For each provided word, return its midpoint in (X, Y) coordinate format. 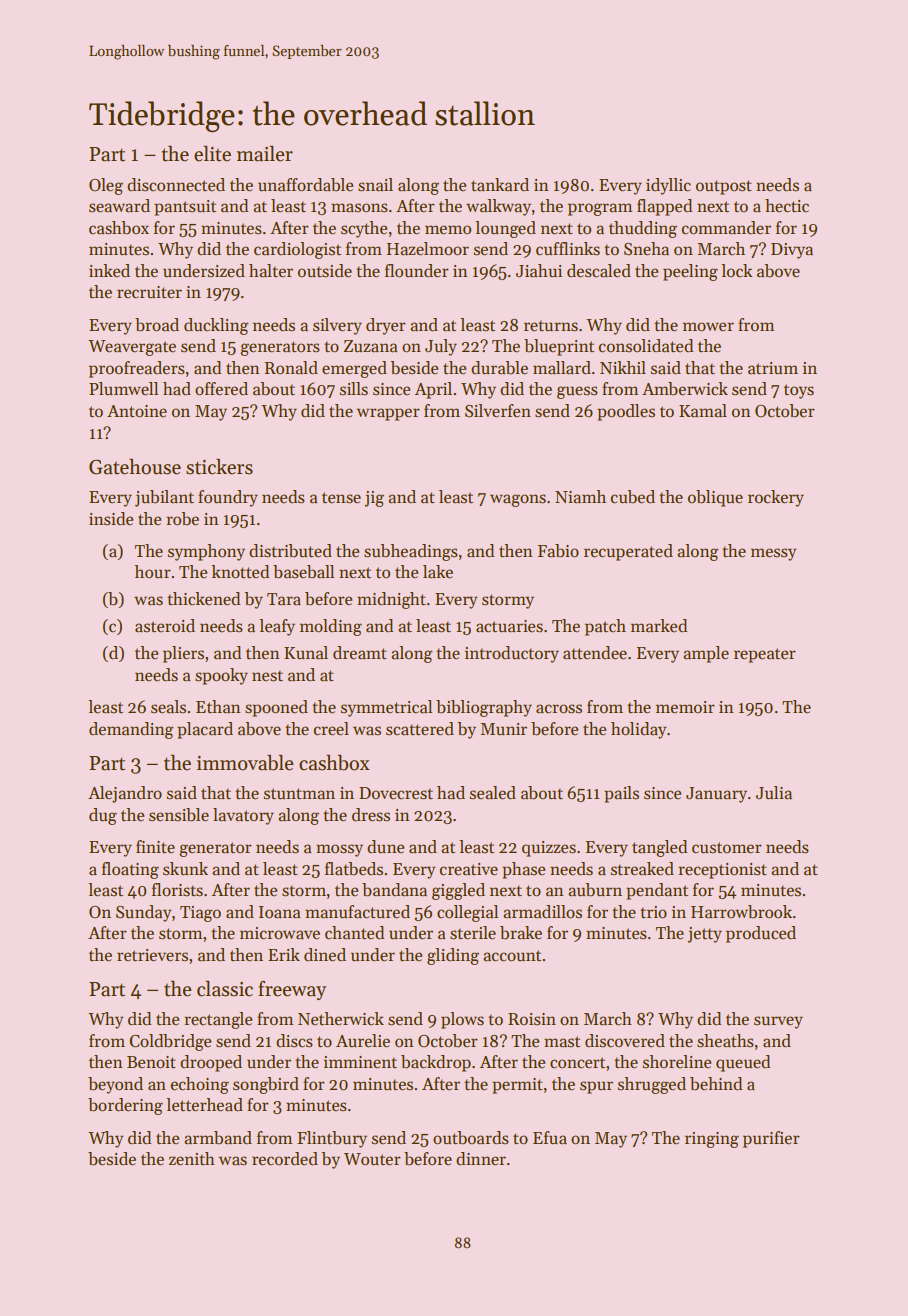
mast (562, 1042)
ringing (712, 1140)
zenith (192, 1159)
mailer (265, 154)
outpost (724, 187)
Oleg (106, 186)
